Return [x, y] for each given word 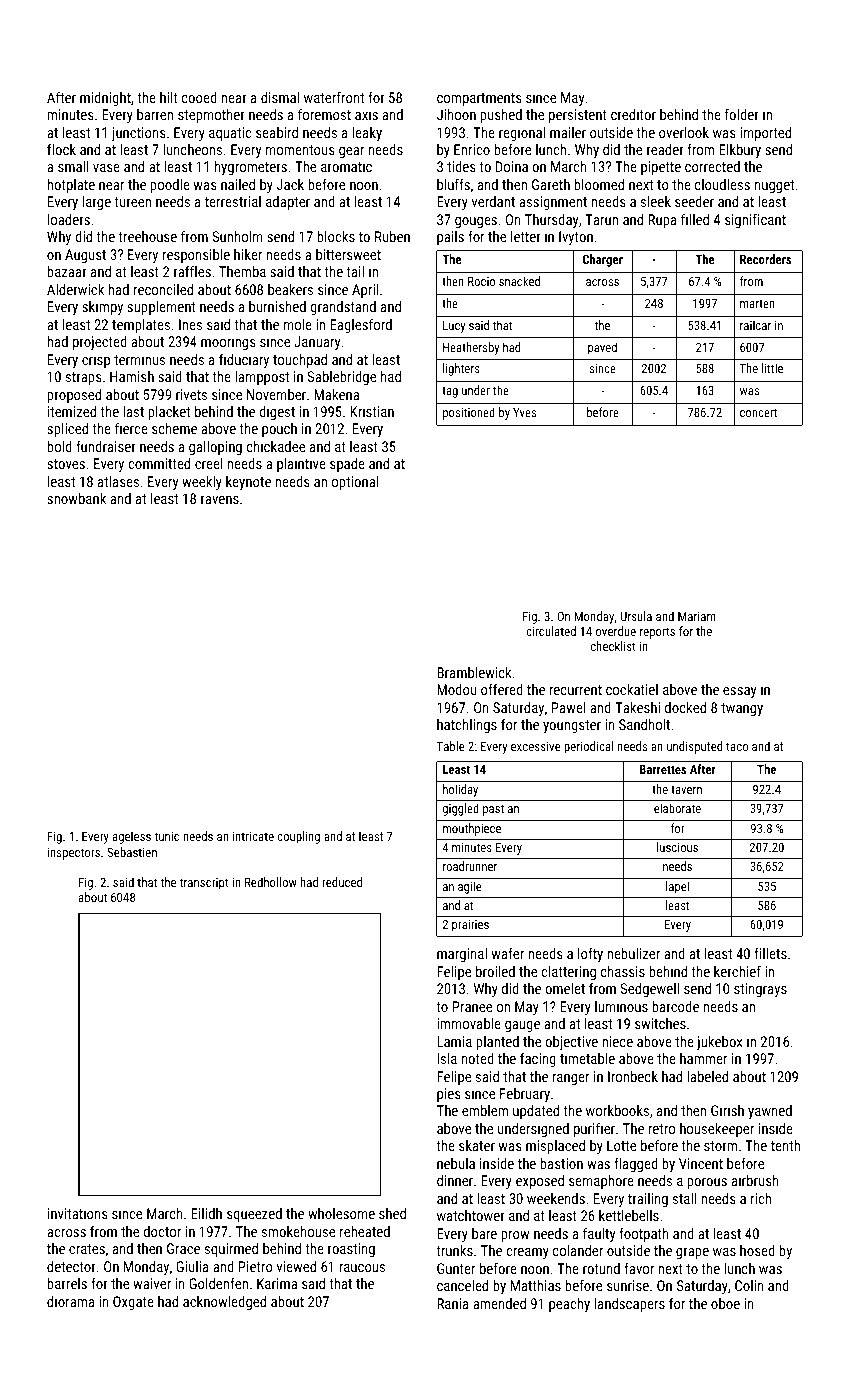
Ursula [636, 616]
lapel [677, 887]
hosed [757, 1250]
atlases [118, 481]
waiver [152, 1283]
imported [765, 134]
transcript [204, 884]
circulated [551, 631]
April [365, 291]
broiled [495, 971]
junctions [139, 134]
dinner [455, 1180]
